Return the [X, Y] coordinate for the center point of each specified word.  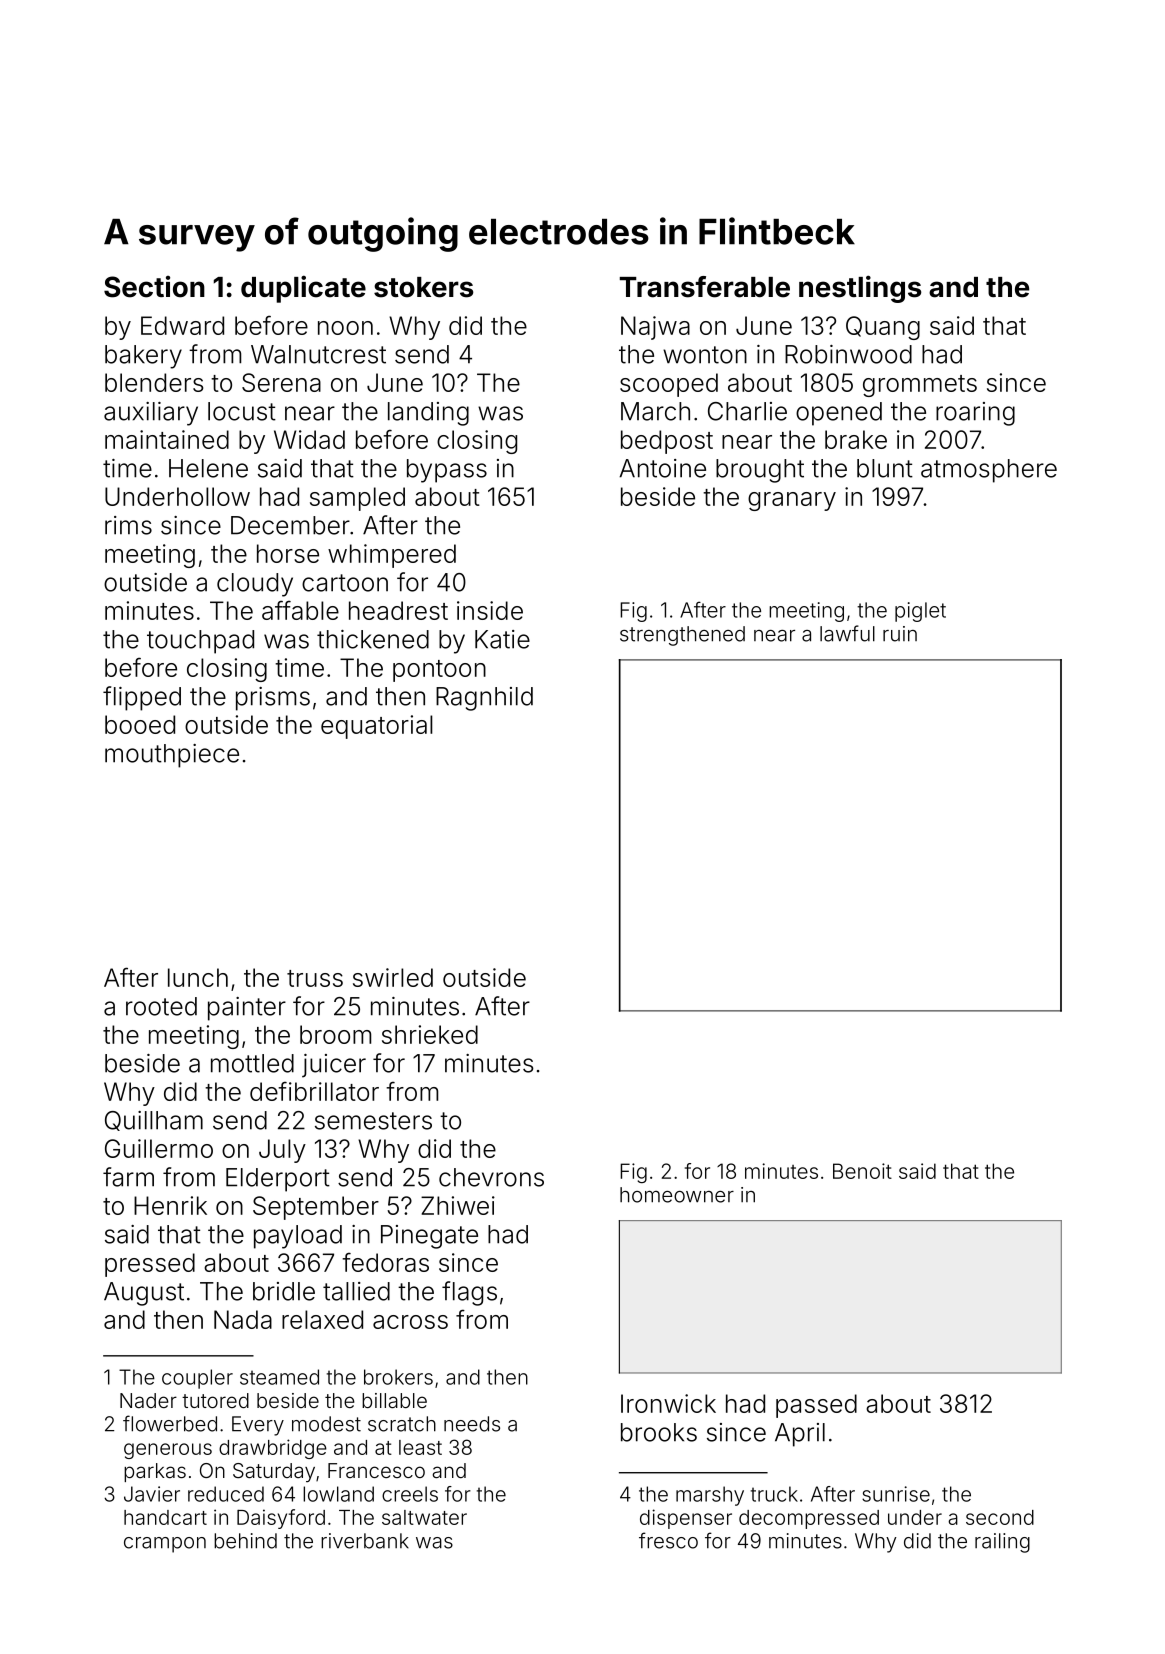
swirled [393, 977]
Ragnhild [484, 699]
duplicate [303, 289]
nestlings [860, 289]
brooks [659, 1432]
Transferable [705, 287]
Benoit [862, 1171]
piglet [920, 612]
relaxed [322, 1319]
